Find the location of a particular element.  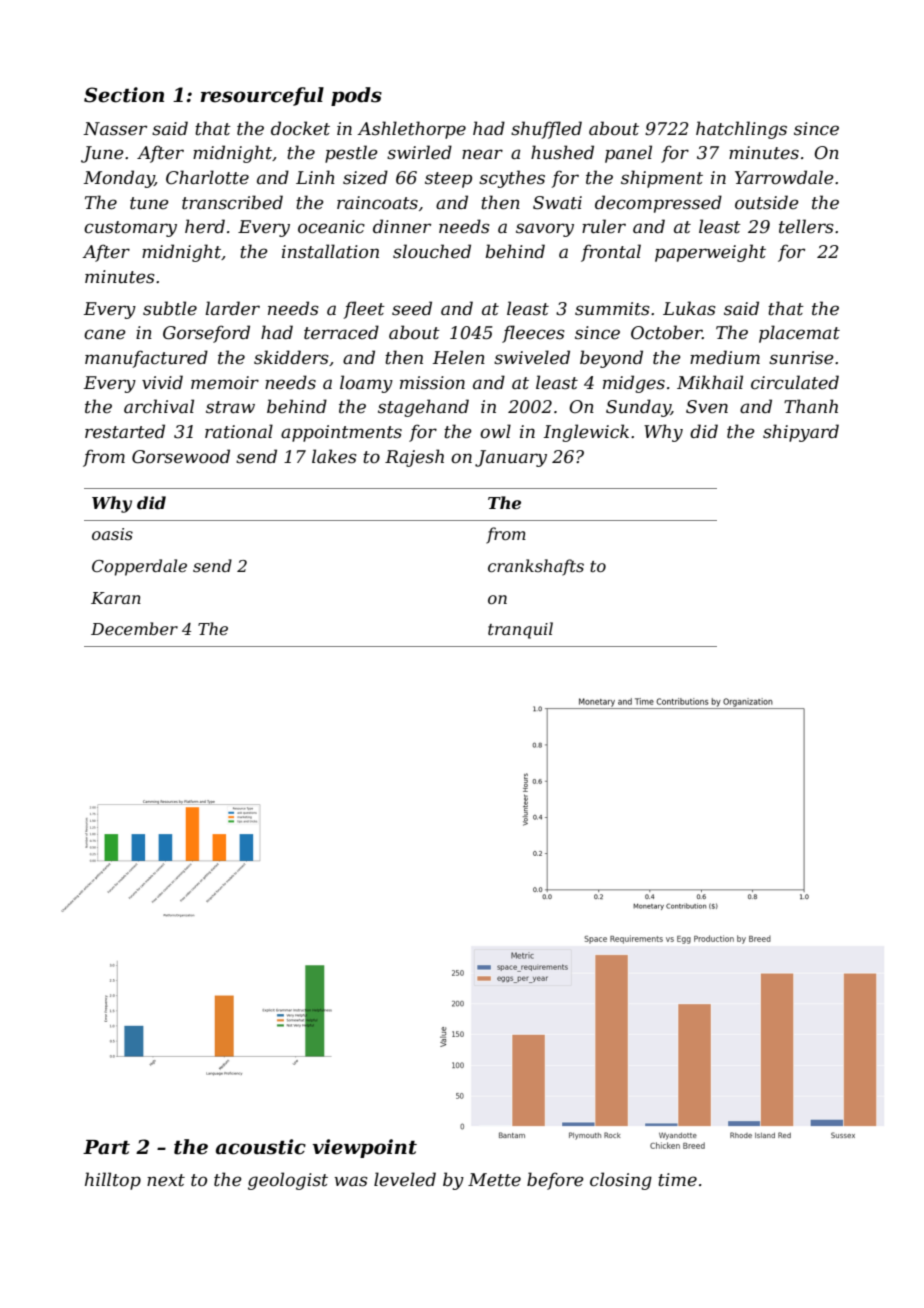

Mette is located at coordinates (494, 1180).
